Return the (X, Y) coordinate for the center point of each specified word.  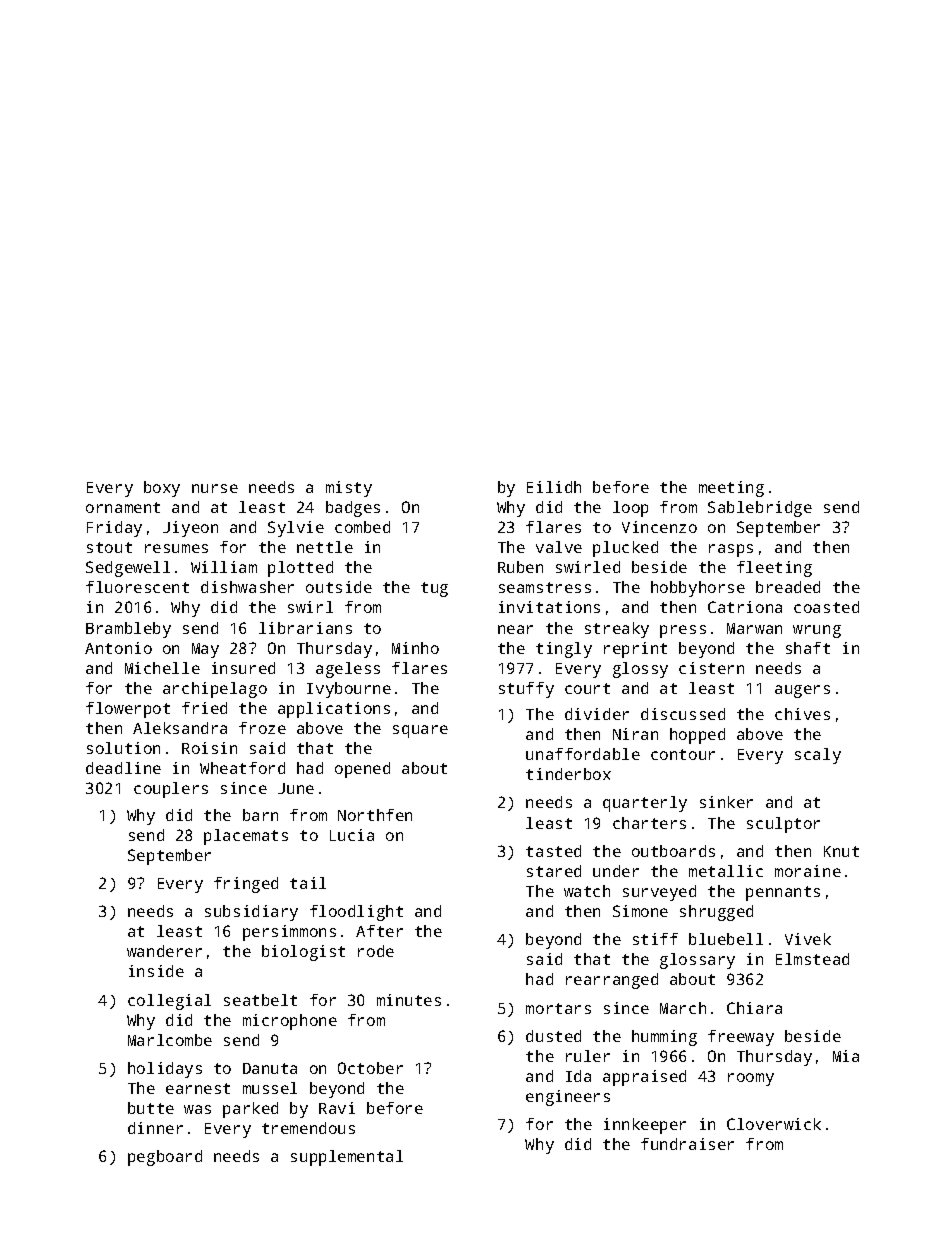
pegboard (165, 1158)
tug (434, 589)
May (205, 650)
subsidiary (251, 913)
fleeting (774, 569)
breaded (788, 587)
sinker (726, 802)
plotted (300, 569)
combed (362, 527)
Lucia (352, 835)
